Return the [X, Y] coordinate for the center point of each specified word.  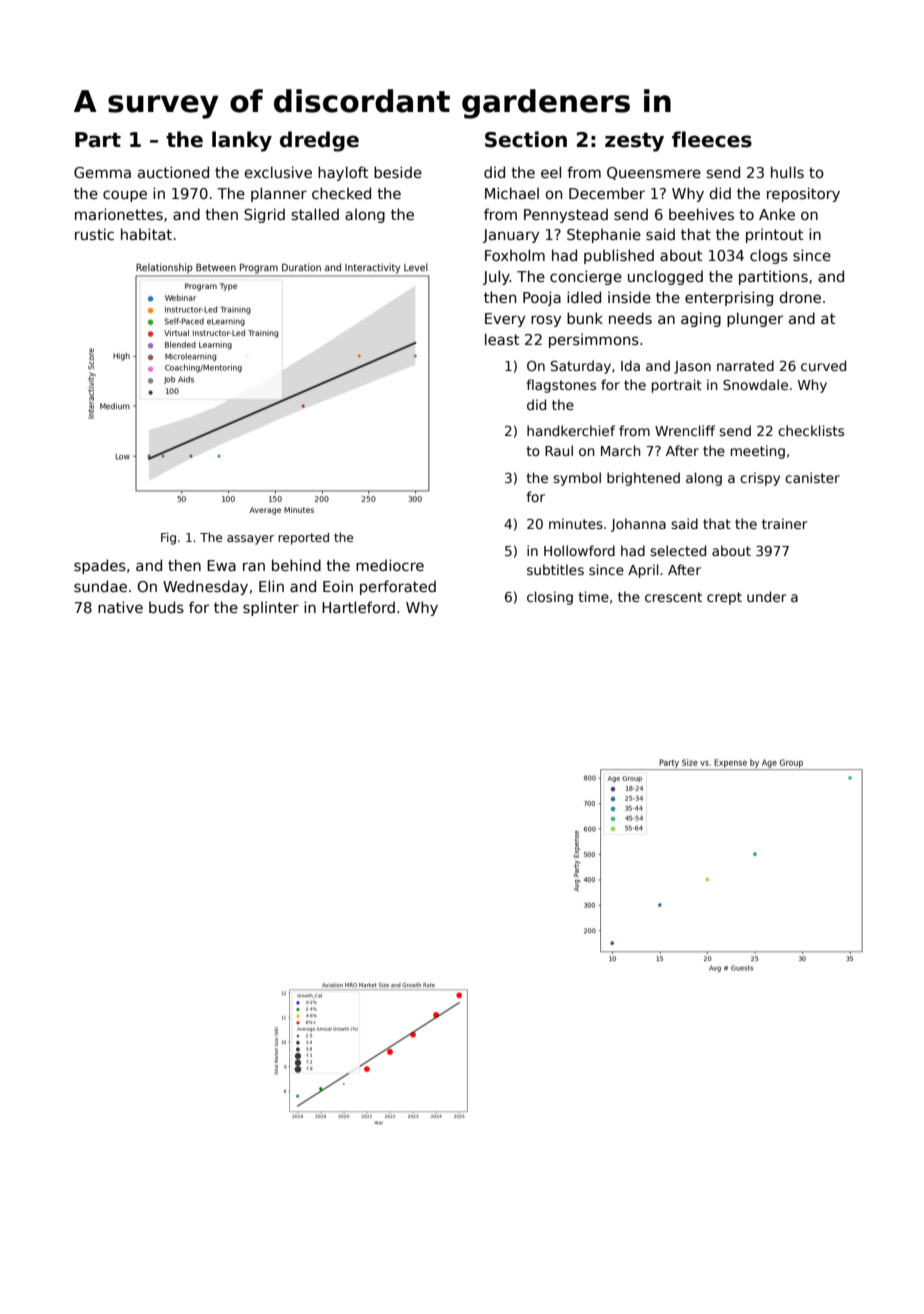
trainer [784, 523]
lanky [242, 141]
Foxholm [515, 255]
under [766, 596]
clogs [769, 256]
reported [303, 538]
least [502, 339]
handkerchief [571, 430]
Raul [559, 450]
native [120, 607]
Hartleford [358, 607]
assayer [250, 540]
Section [526, 139]
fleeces [712, 139]
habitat [146, 234]
